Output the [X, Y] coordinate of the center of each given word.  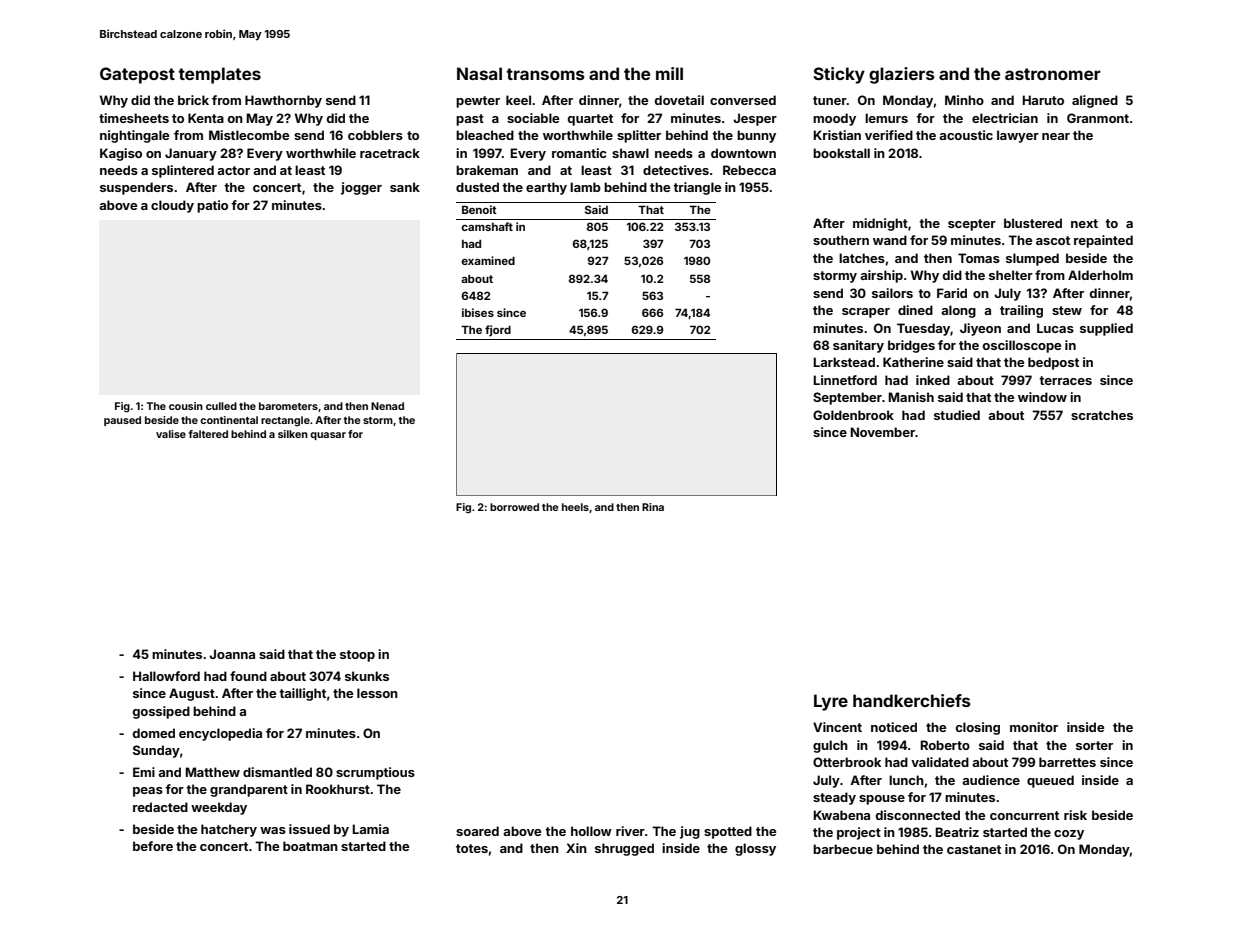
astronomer [1053, 74]
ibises [478, 312]
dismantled [277, 772]
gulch [830, 746]
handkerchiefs [912, 700]
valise [171, 434]
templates [219, 75]
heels [575, 507]
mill [669, 73]
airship [881, 276]
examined [488, 260]
